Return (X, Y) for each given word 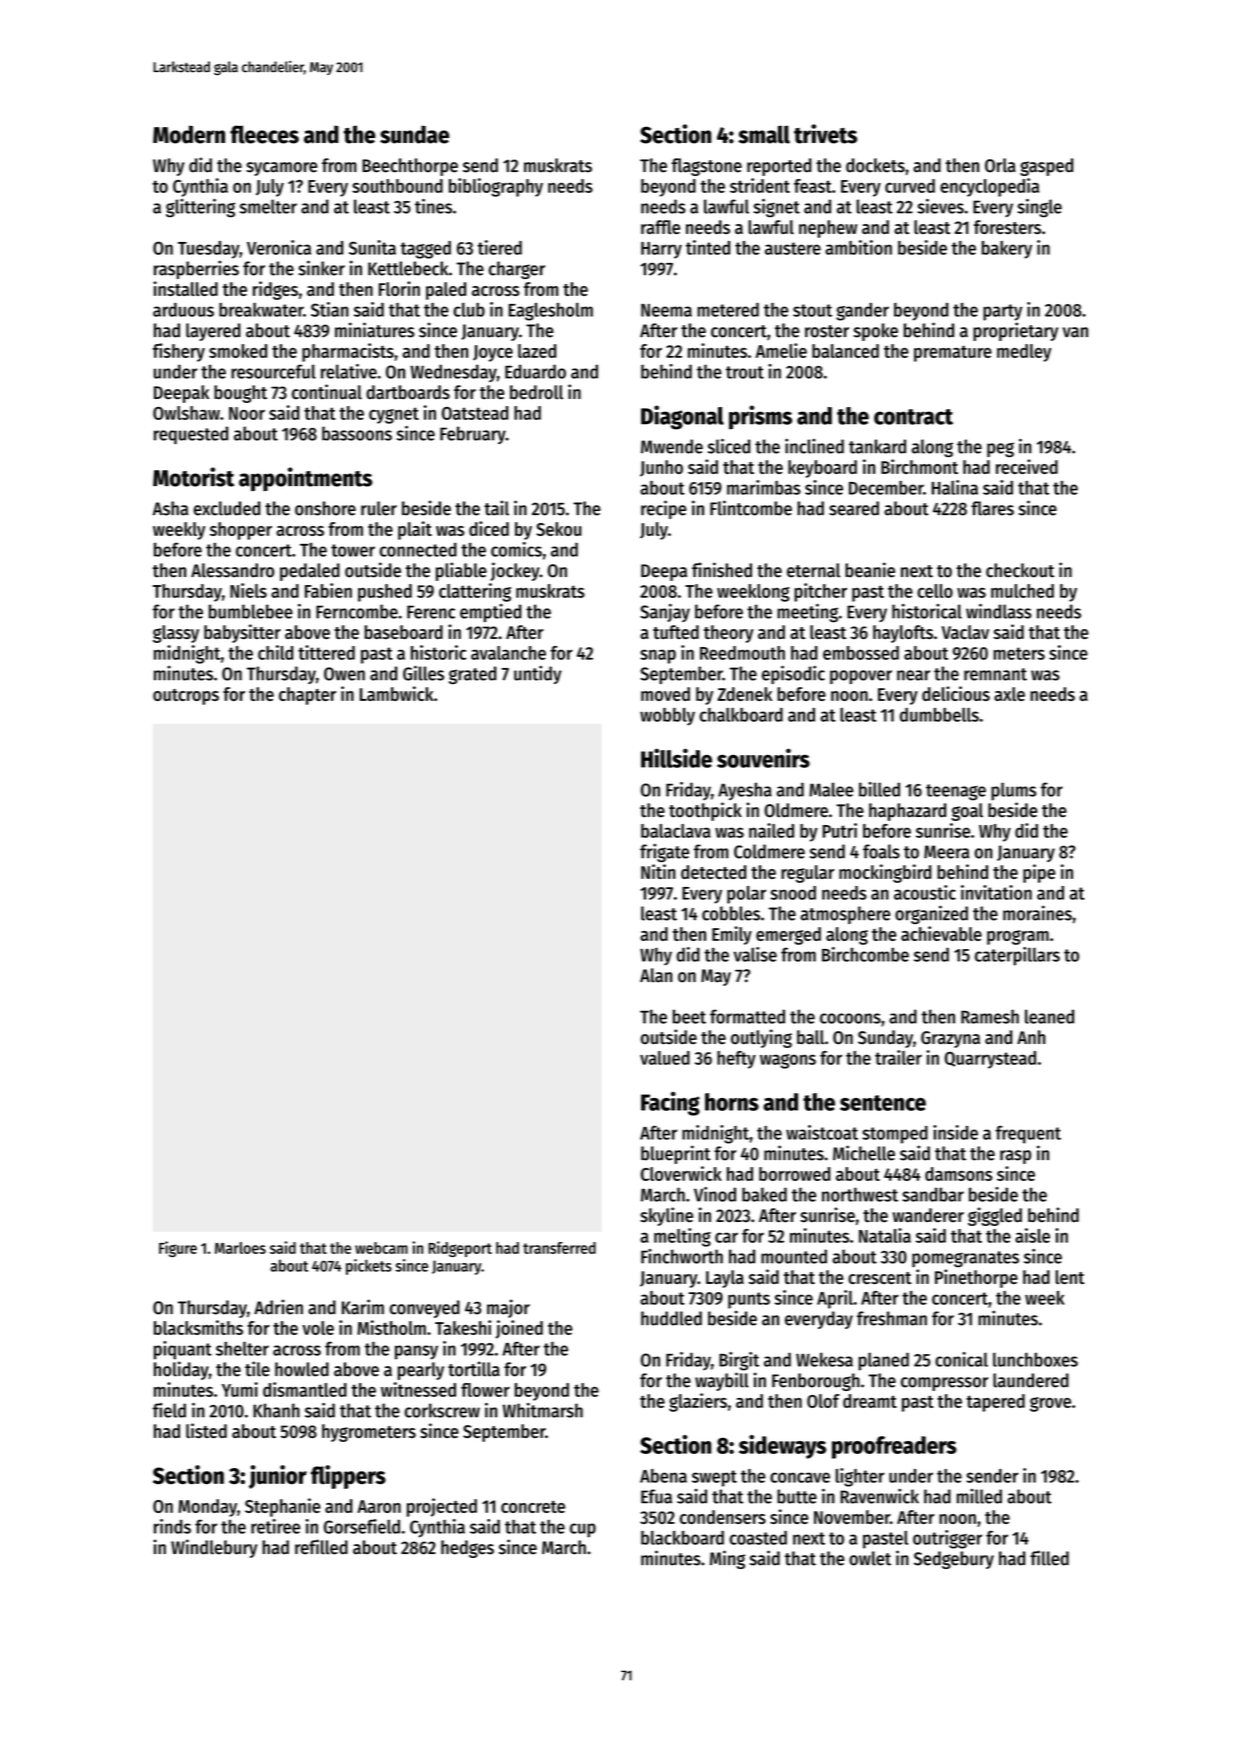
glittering (200, 208)
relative (349, 371)
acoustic (925, 892)
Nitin (658, 871)
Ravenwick (879, 1496)
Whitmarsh (542, 1410)
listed (206, 1430)
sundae (414, 134)
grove (1050, 1404)
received (1027, 466)
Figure (178, 1249)
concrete (533, 1507)
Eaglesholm (551, 312)
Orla (1000, 165)
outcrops (186, 697)
